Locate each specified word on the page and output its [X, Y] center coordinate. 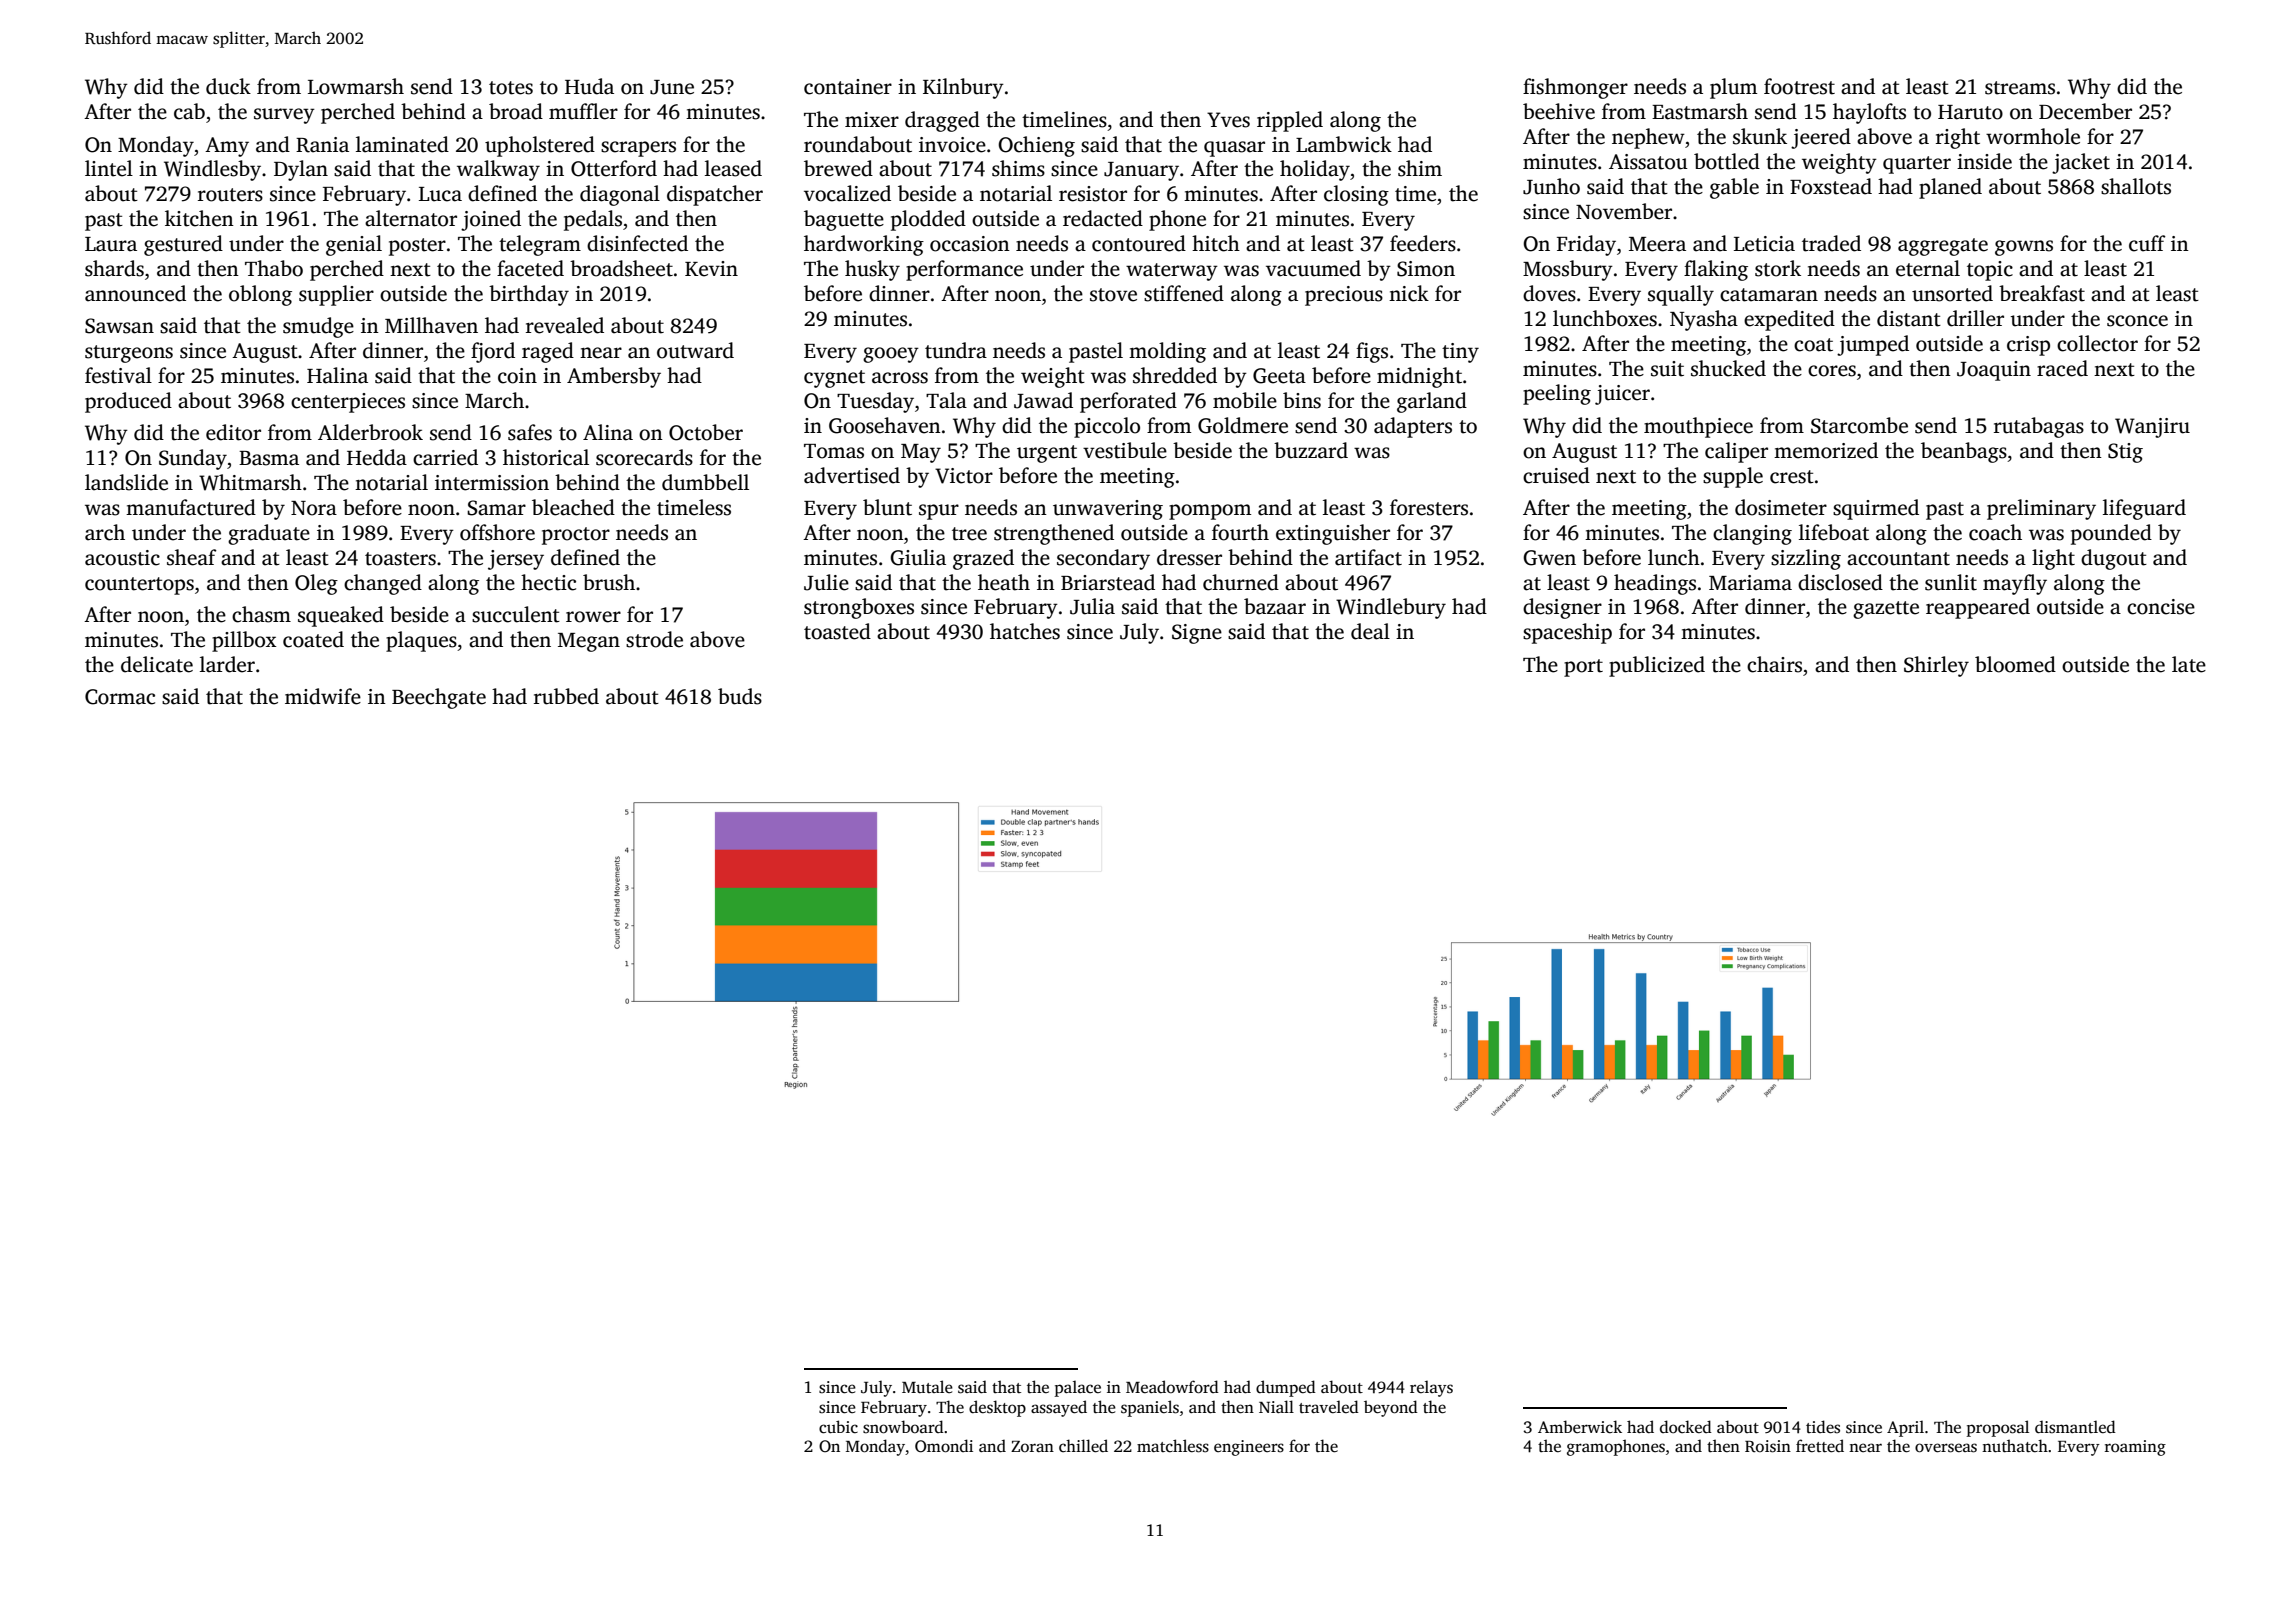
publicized [1657, 666]
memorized [1826, 450]
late [2189, 664]
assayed [1059, 1408]
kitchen [199, 218]
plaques [421, 641]
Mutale [927, 1386]
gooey [891, 355]
